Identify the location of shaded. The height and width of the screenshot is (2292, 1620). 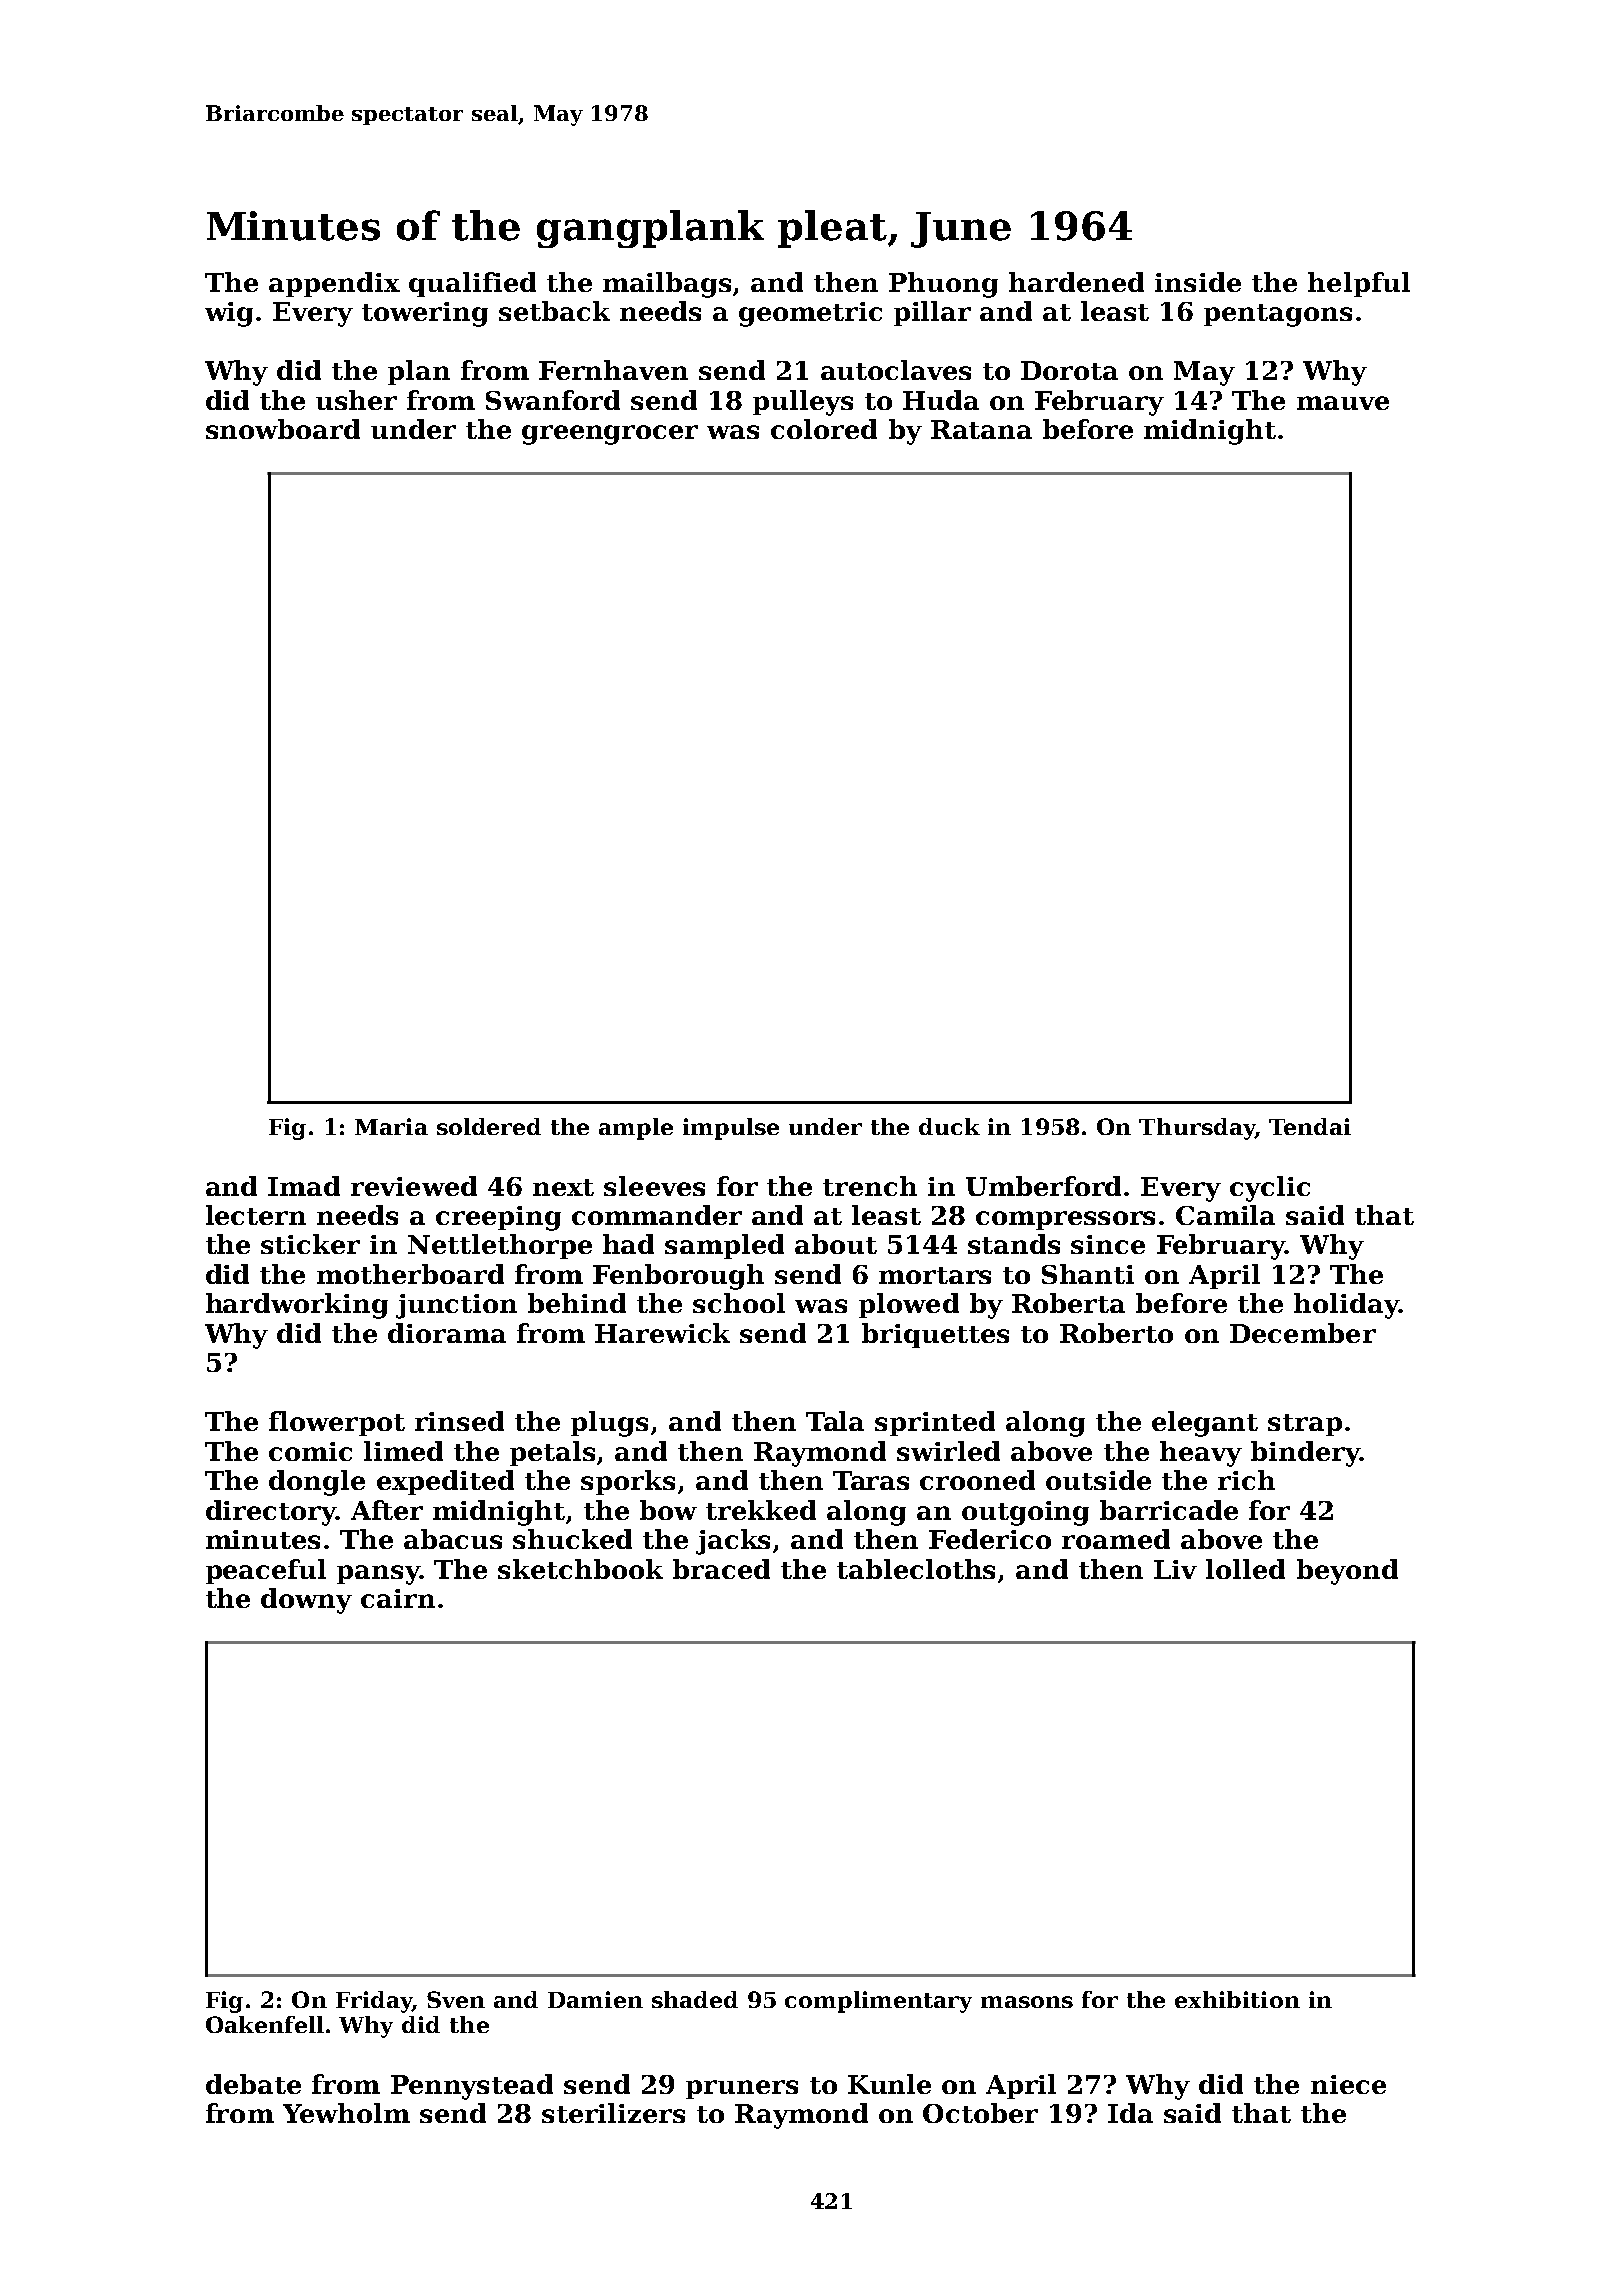
(695, 1999).
